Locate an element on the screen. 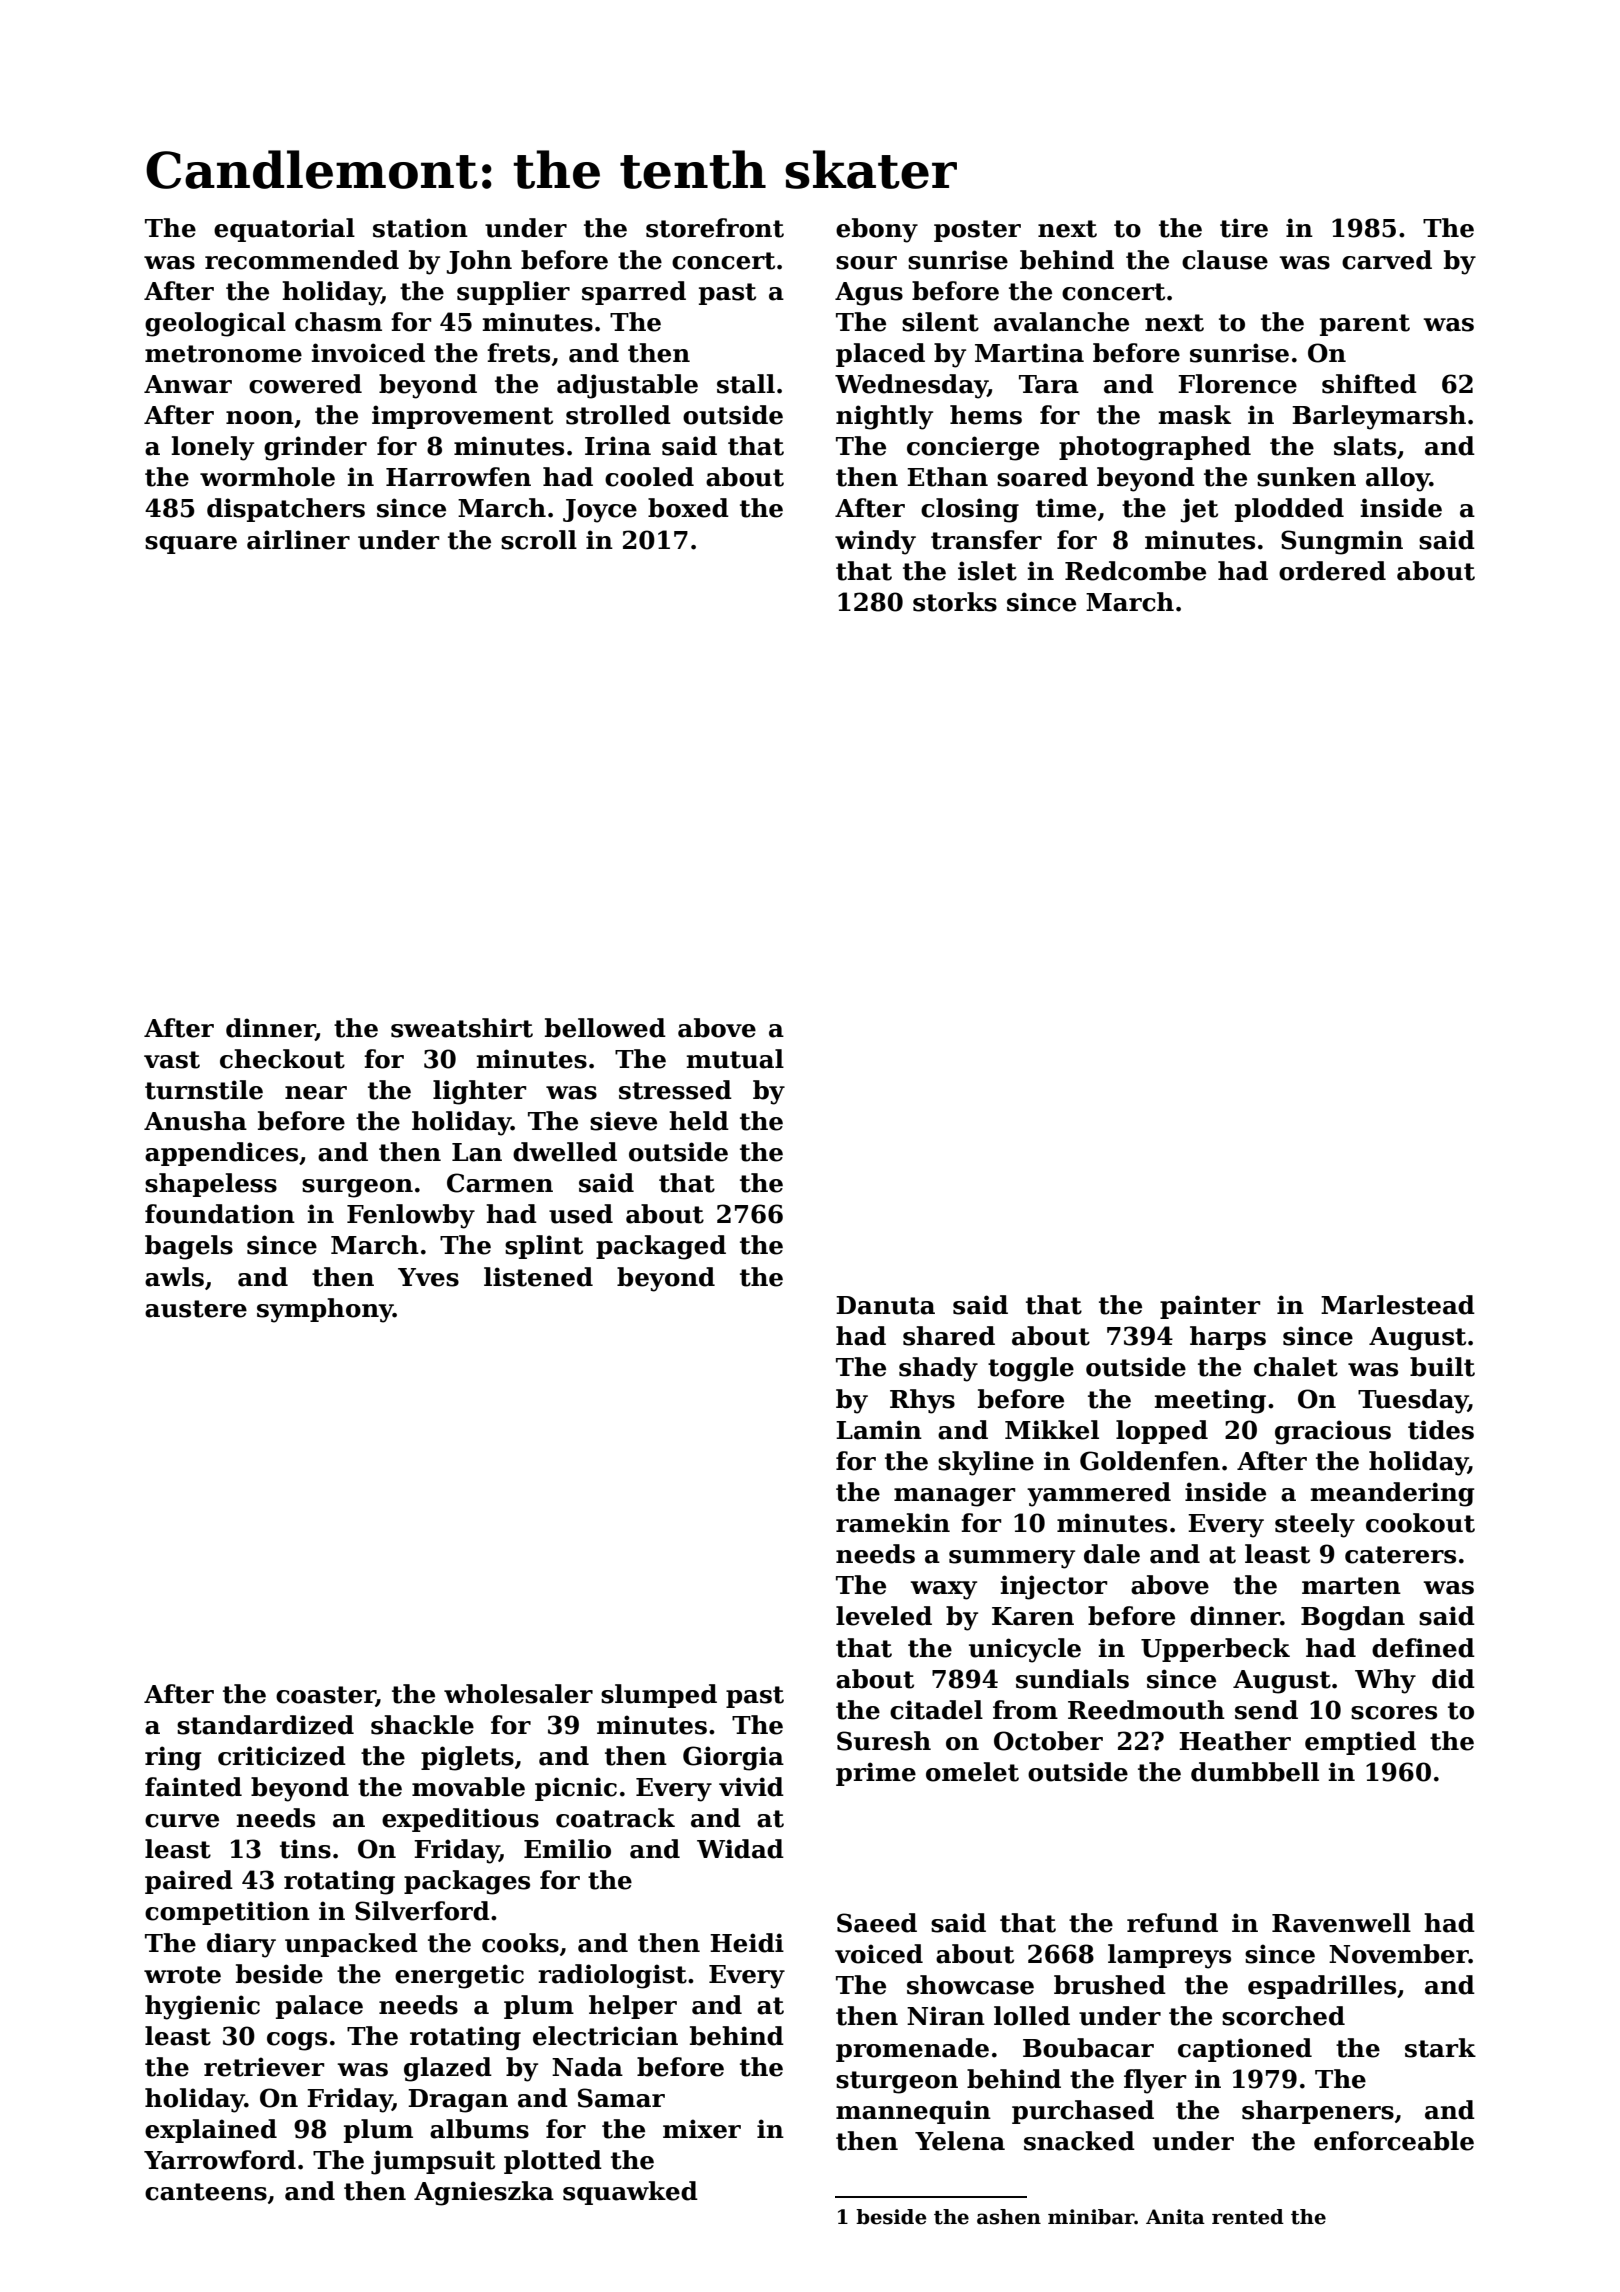 The width and height of the screenshot is (1620, 2292). Danuta is located at coordinates (885, 1305).
